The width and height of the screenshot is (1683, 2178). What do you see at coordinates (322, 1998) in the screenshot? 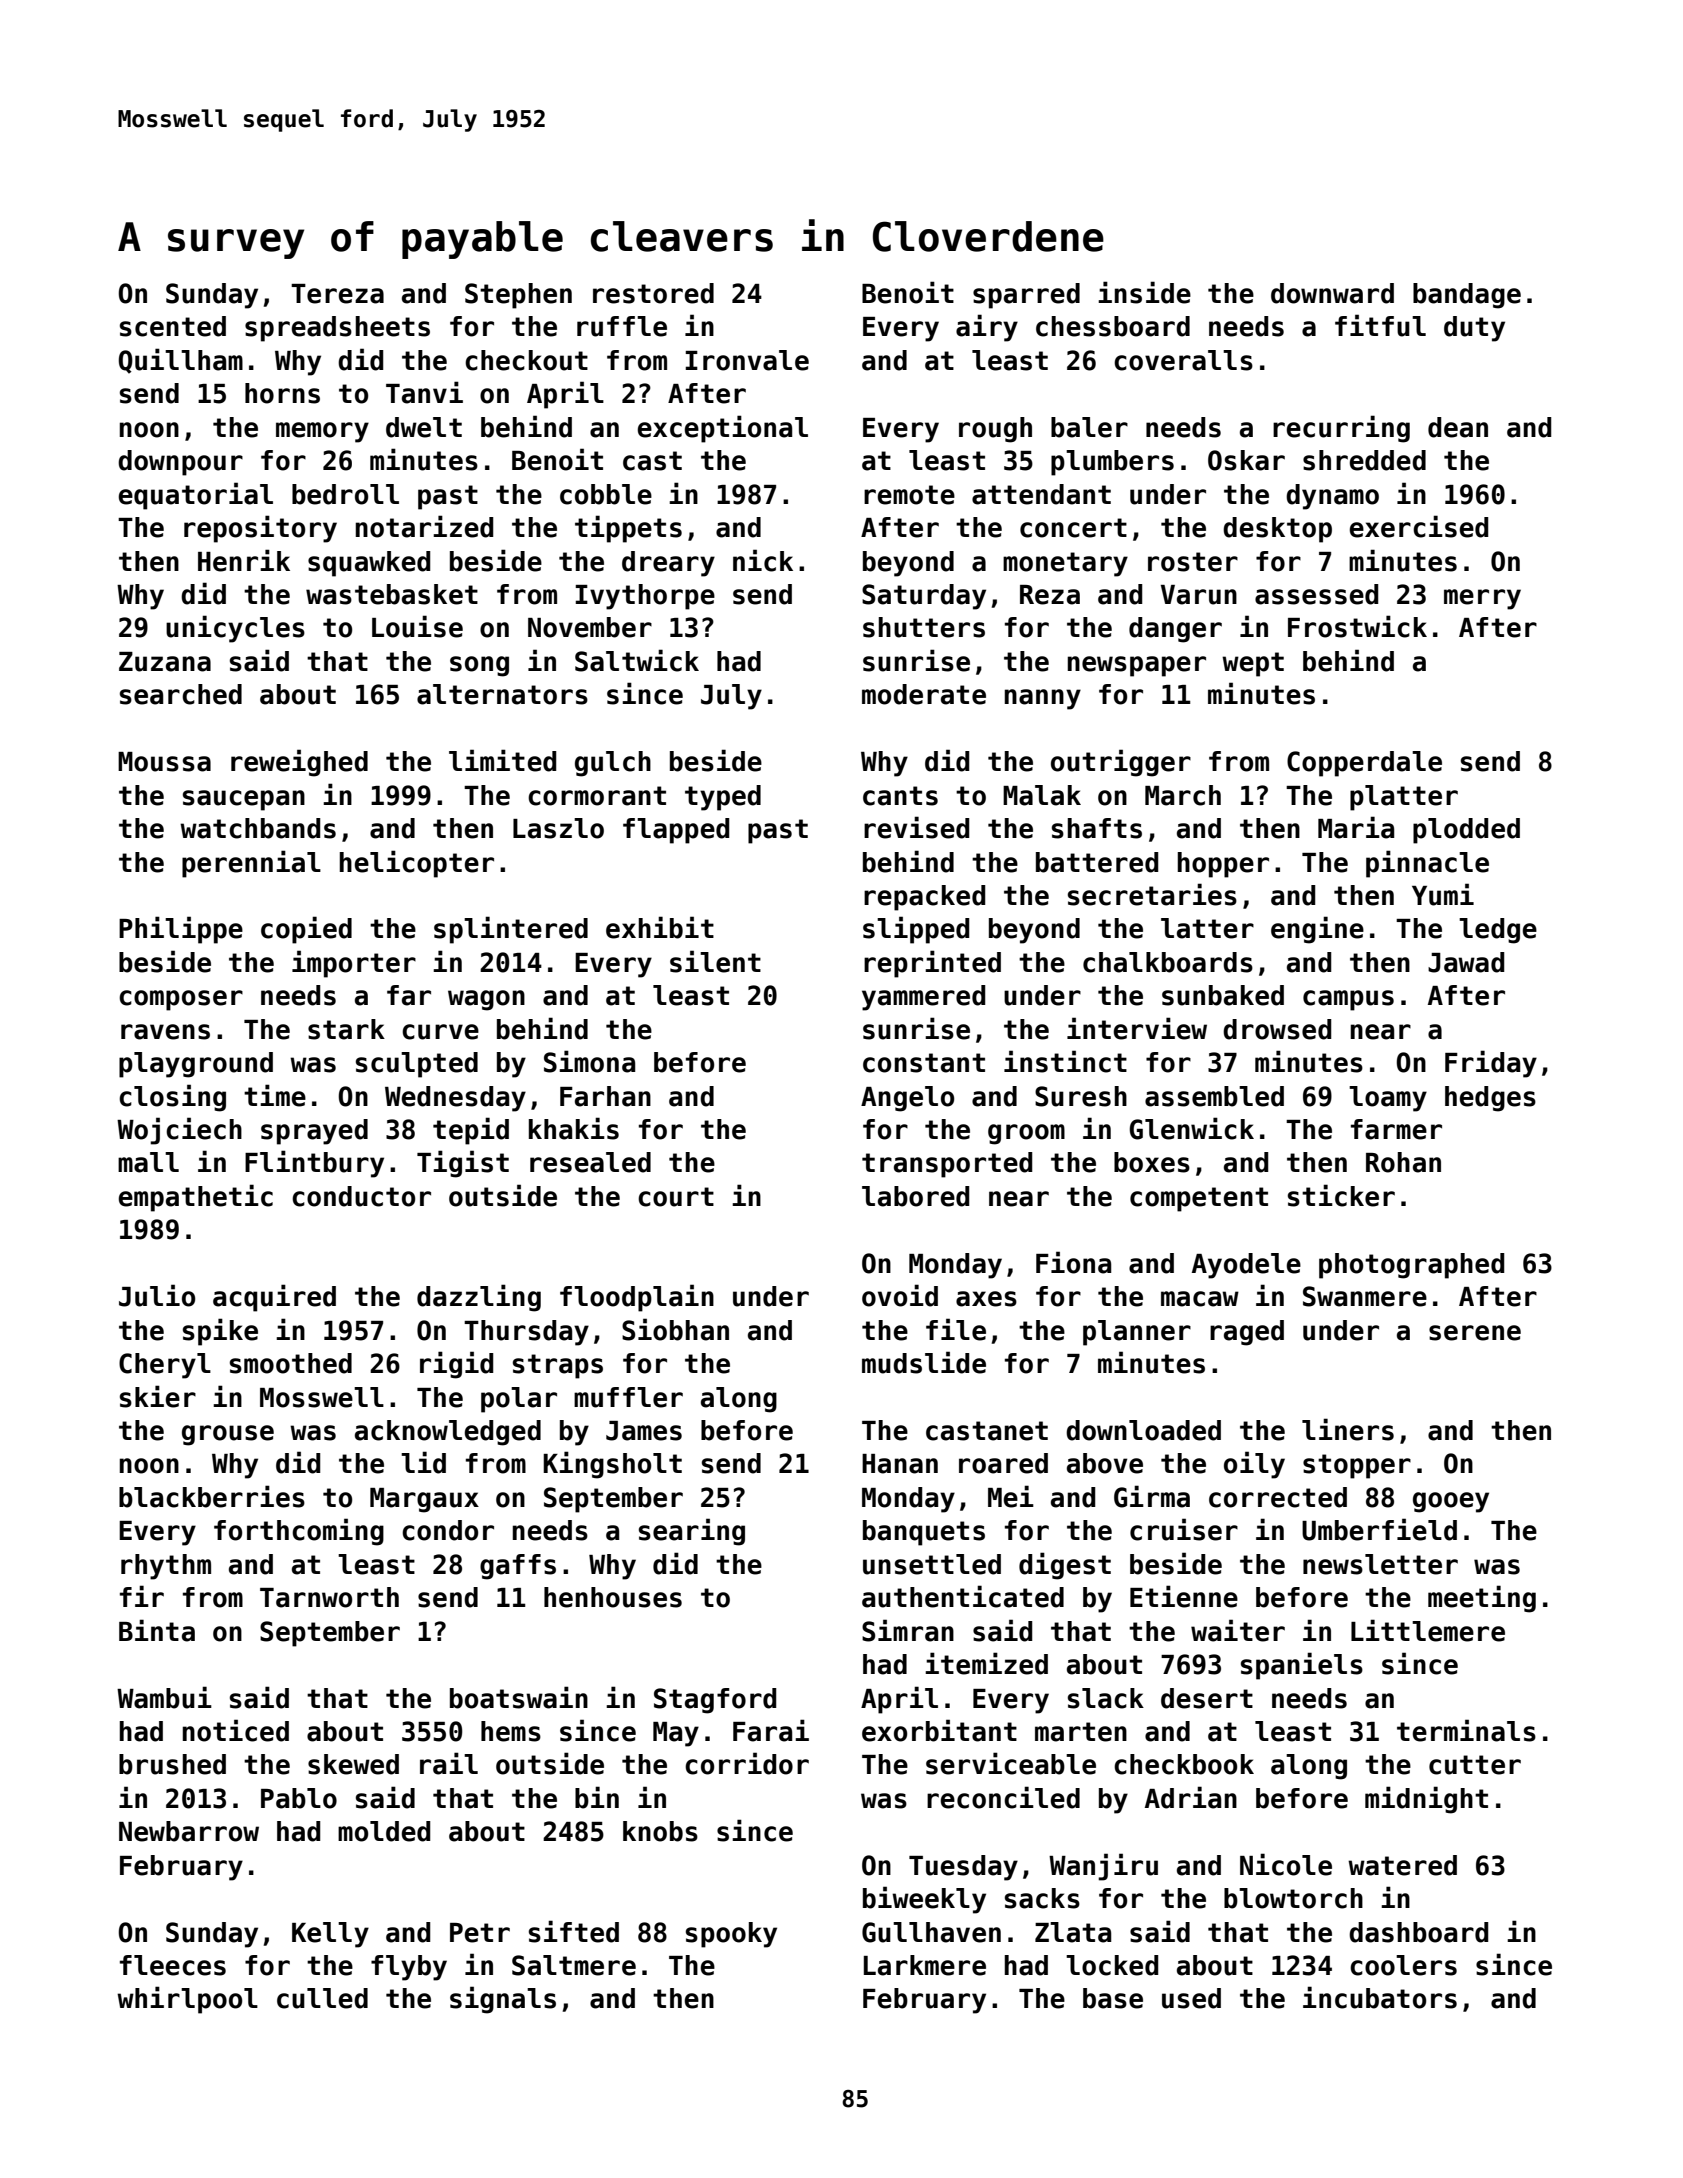
I see `culled` at bounding box center [322, 1998].
